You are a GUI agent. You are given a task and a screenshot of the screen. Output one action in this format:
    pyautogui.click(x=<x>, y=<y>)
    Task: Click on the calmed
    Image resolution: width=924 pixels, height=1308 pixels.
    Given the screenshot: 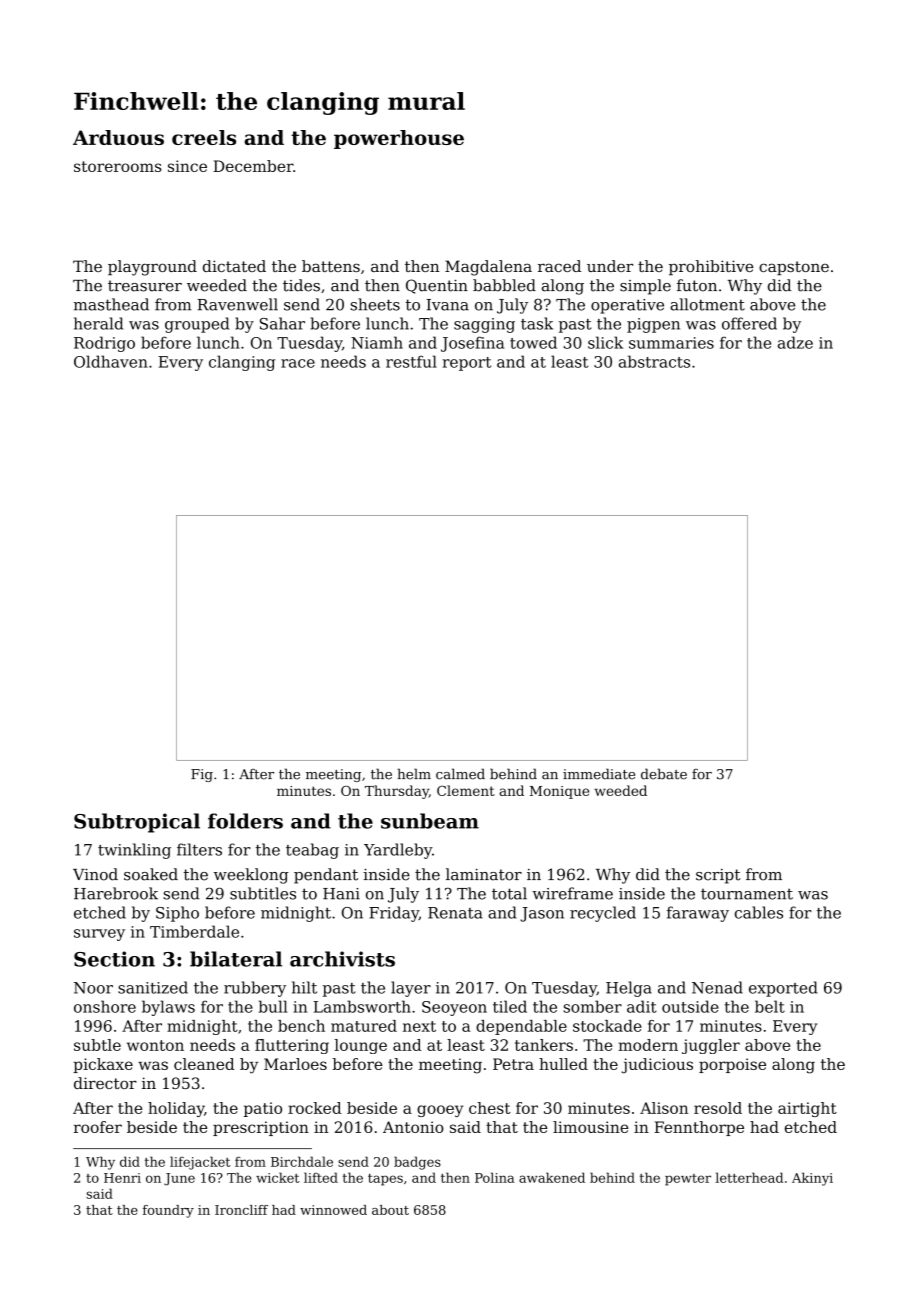 What is the action you would take?
    pyautogui.click(x=460, y=774)
